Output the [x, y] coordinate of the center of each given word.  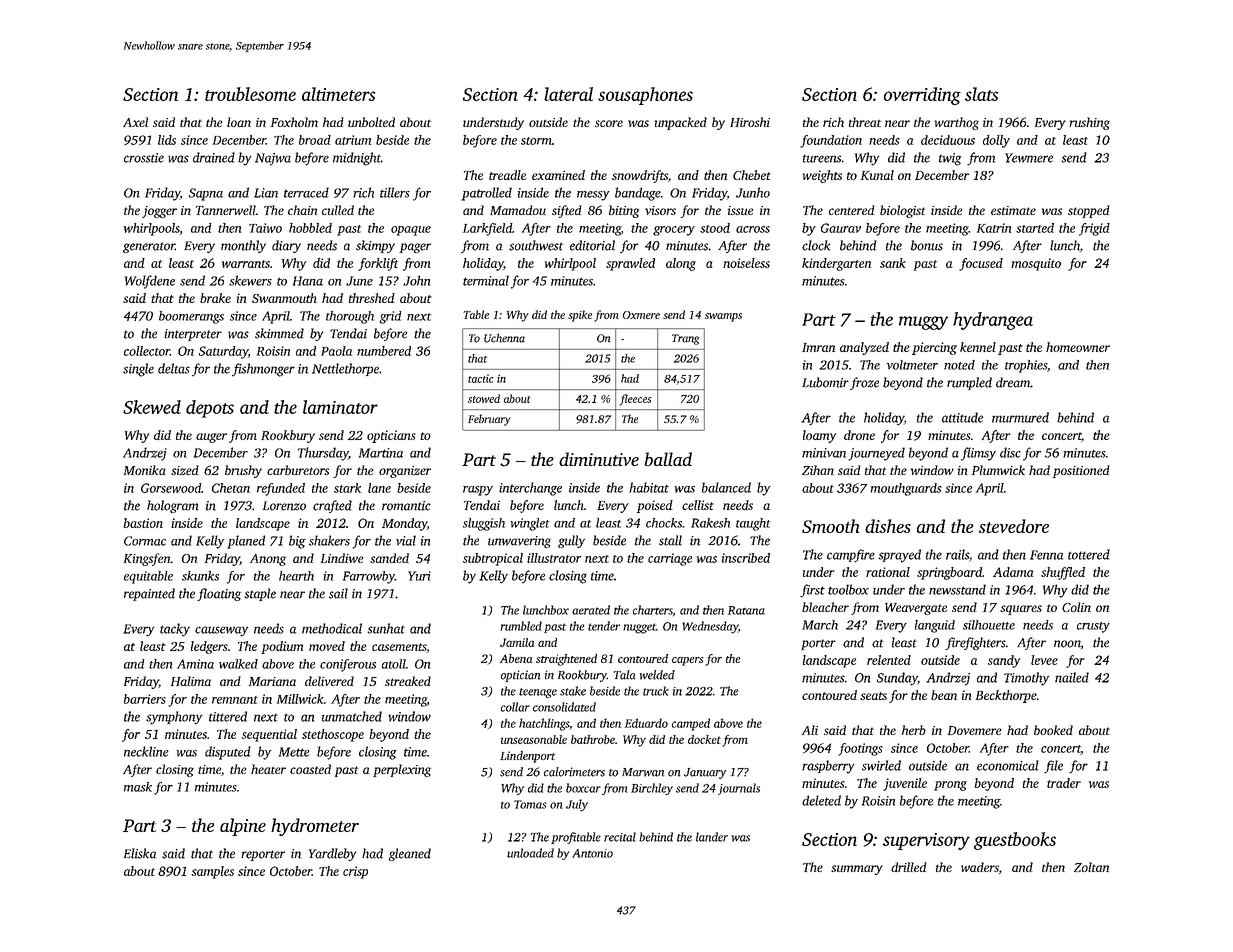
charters [652, 610]
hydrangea [993, 321]
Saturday [223, 352]
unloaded [530, 853]
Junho [753, 192]
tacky [175, 630]
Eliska [140, 853]
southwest [536, 245]
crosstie [144, 158]
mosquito [1036, 264]
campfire [851, 556]
